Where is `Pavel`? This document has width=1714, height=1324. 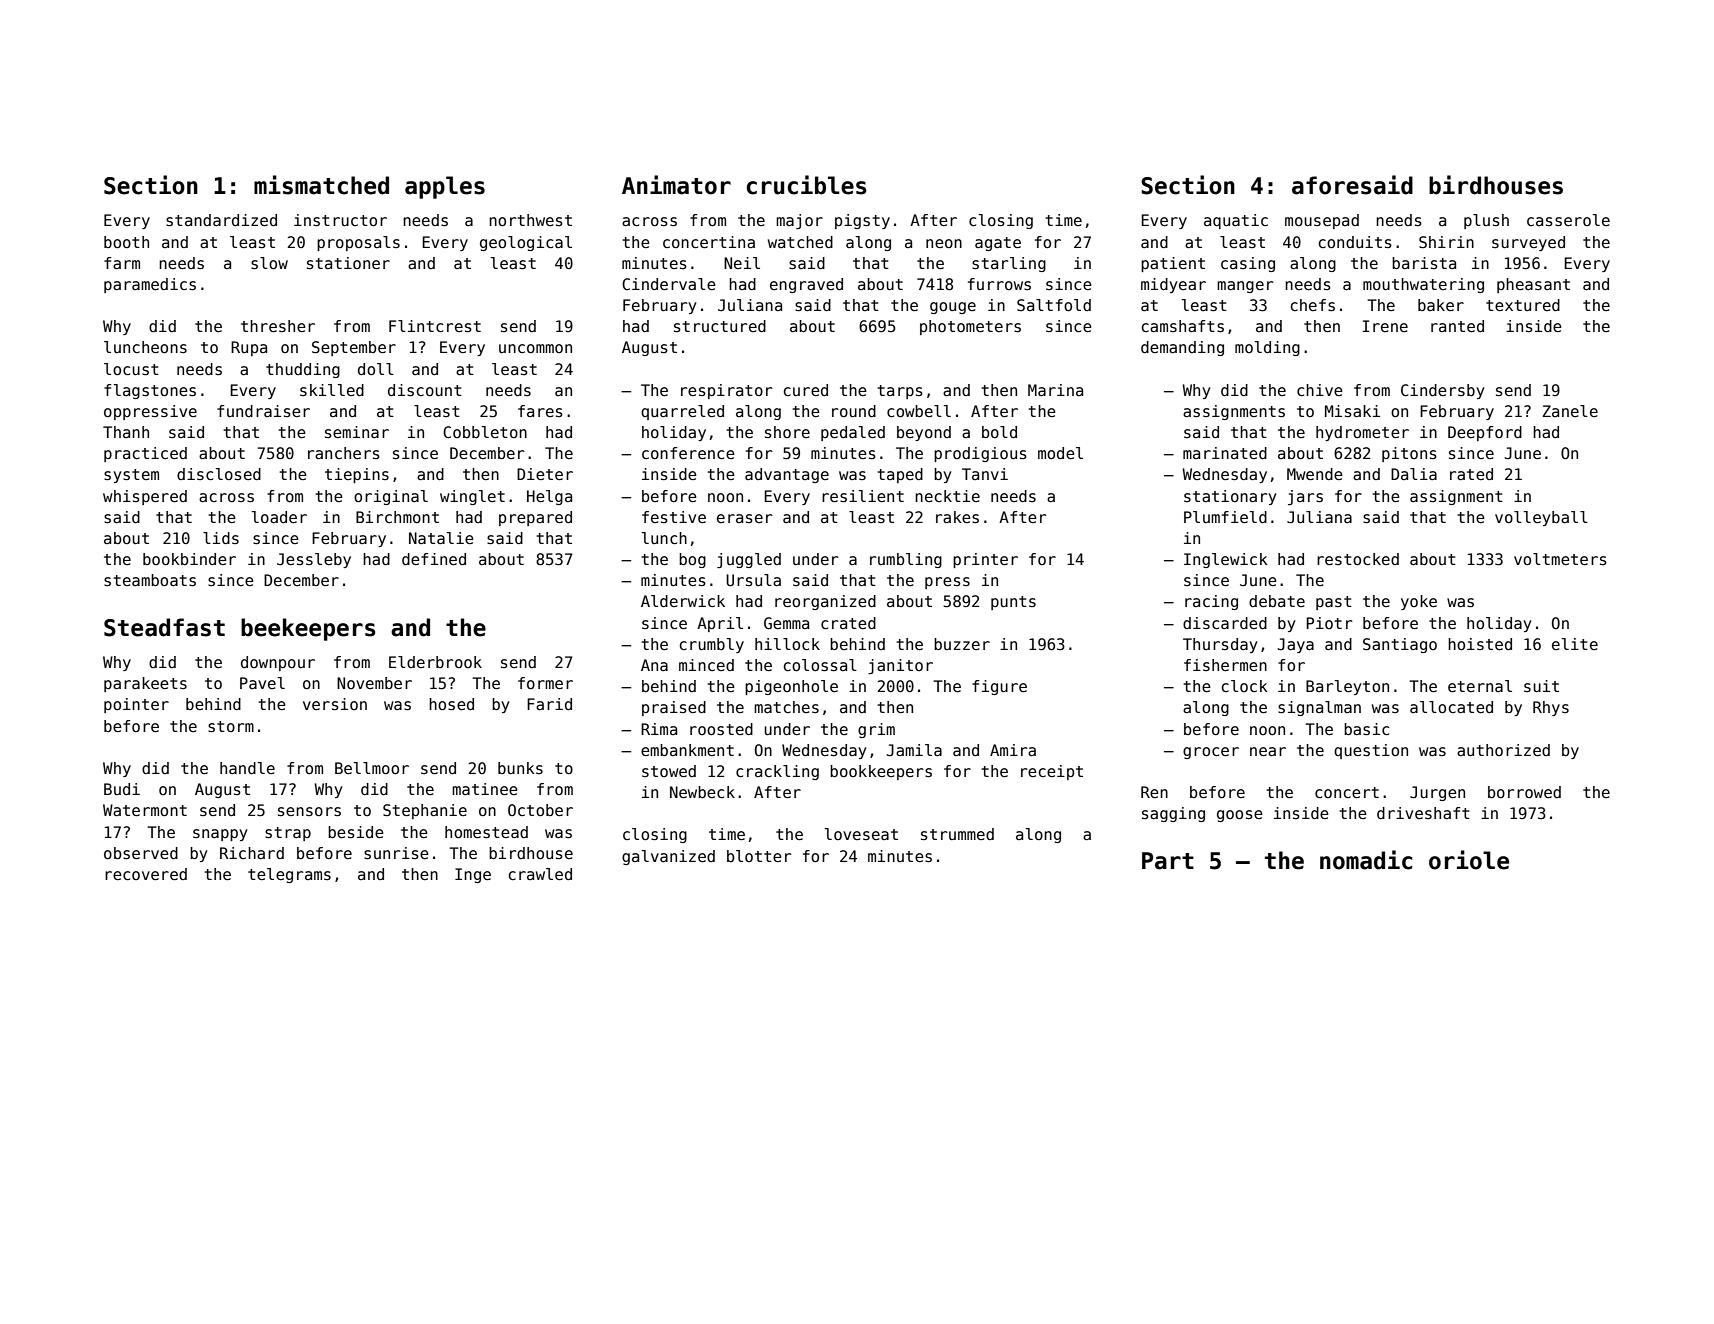 Pavel is located at coordinates (262, 683).
